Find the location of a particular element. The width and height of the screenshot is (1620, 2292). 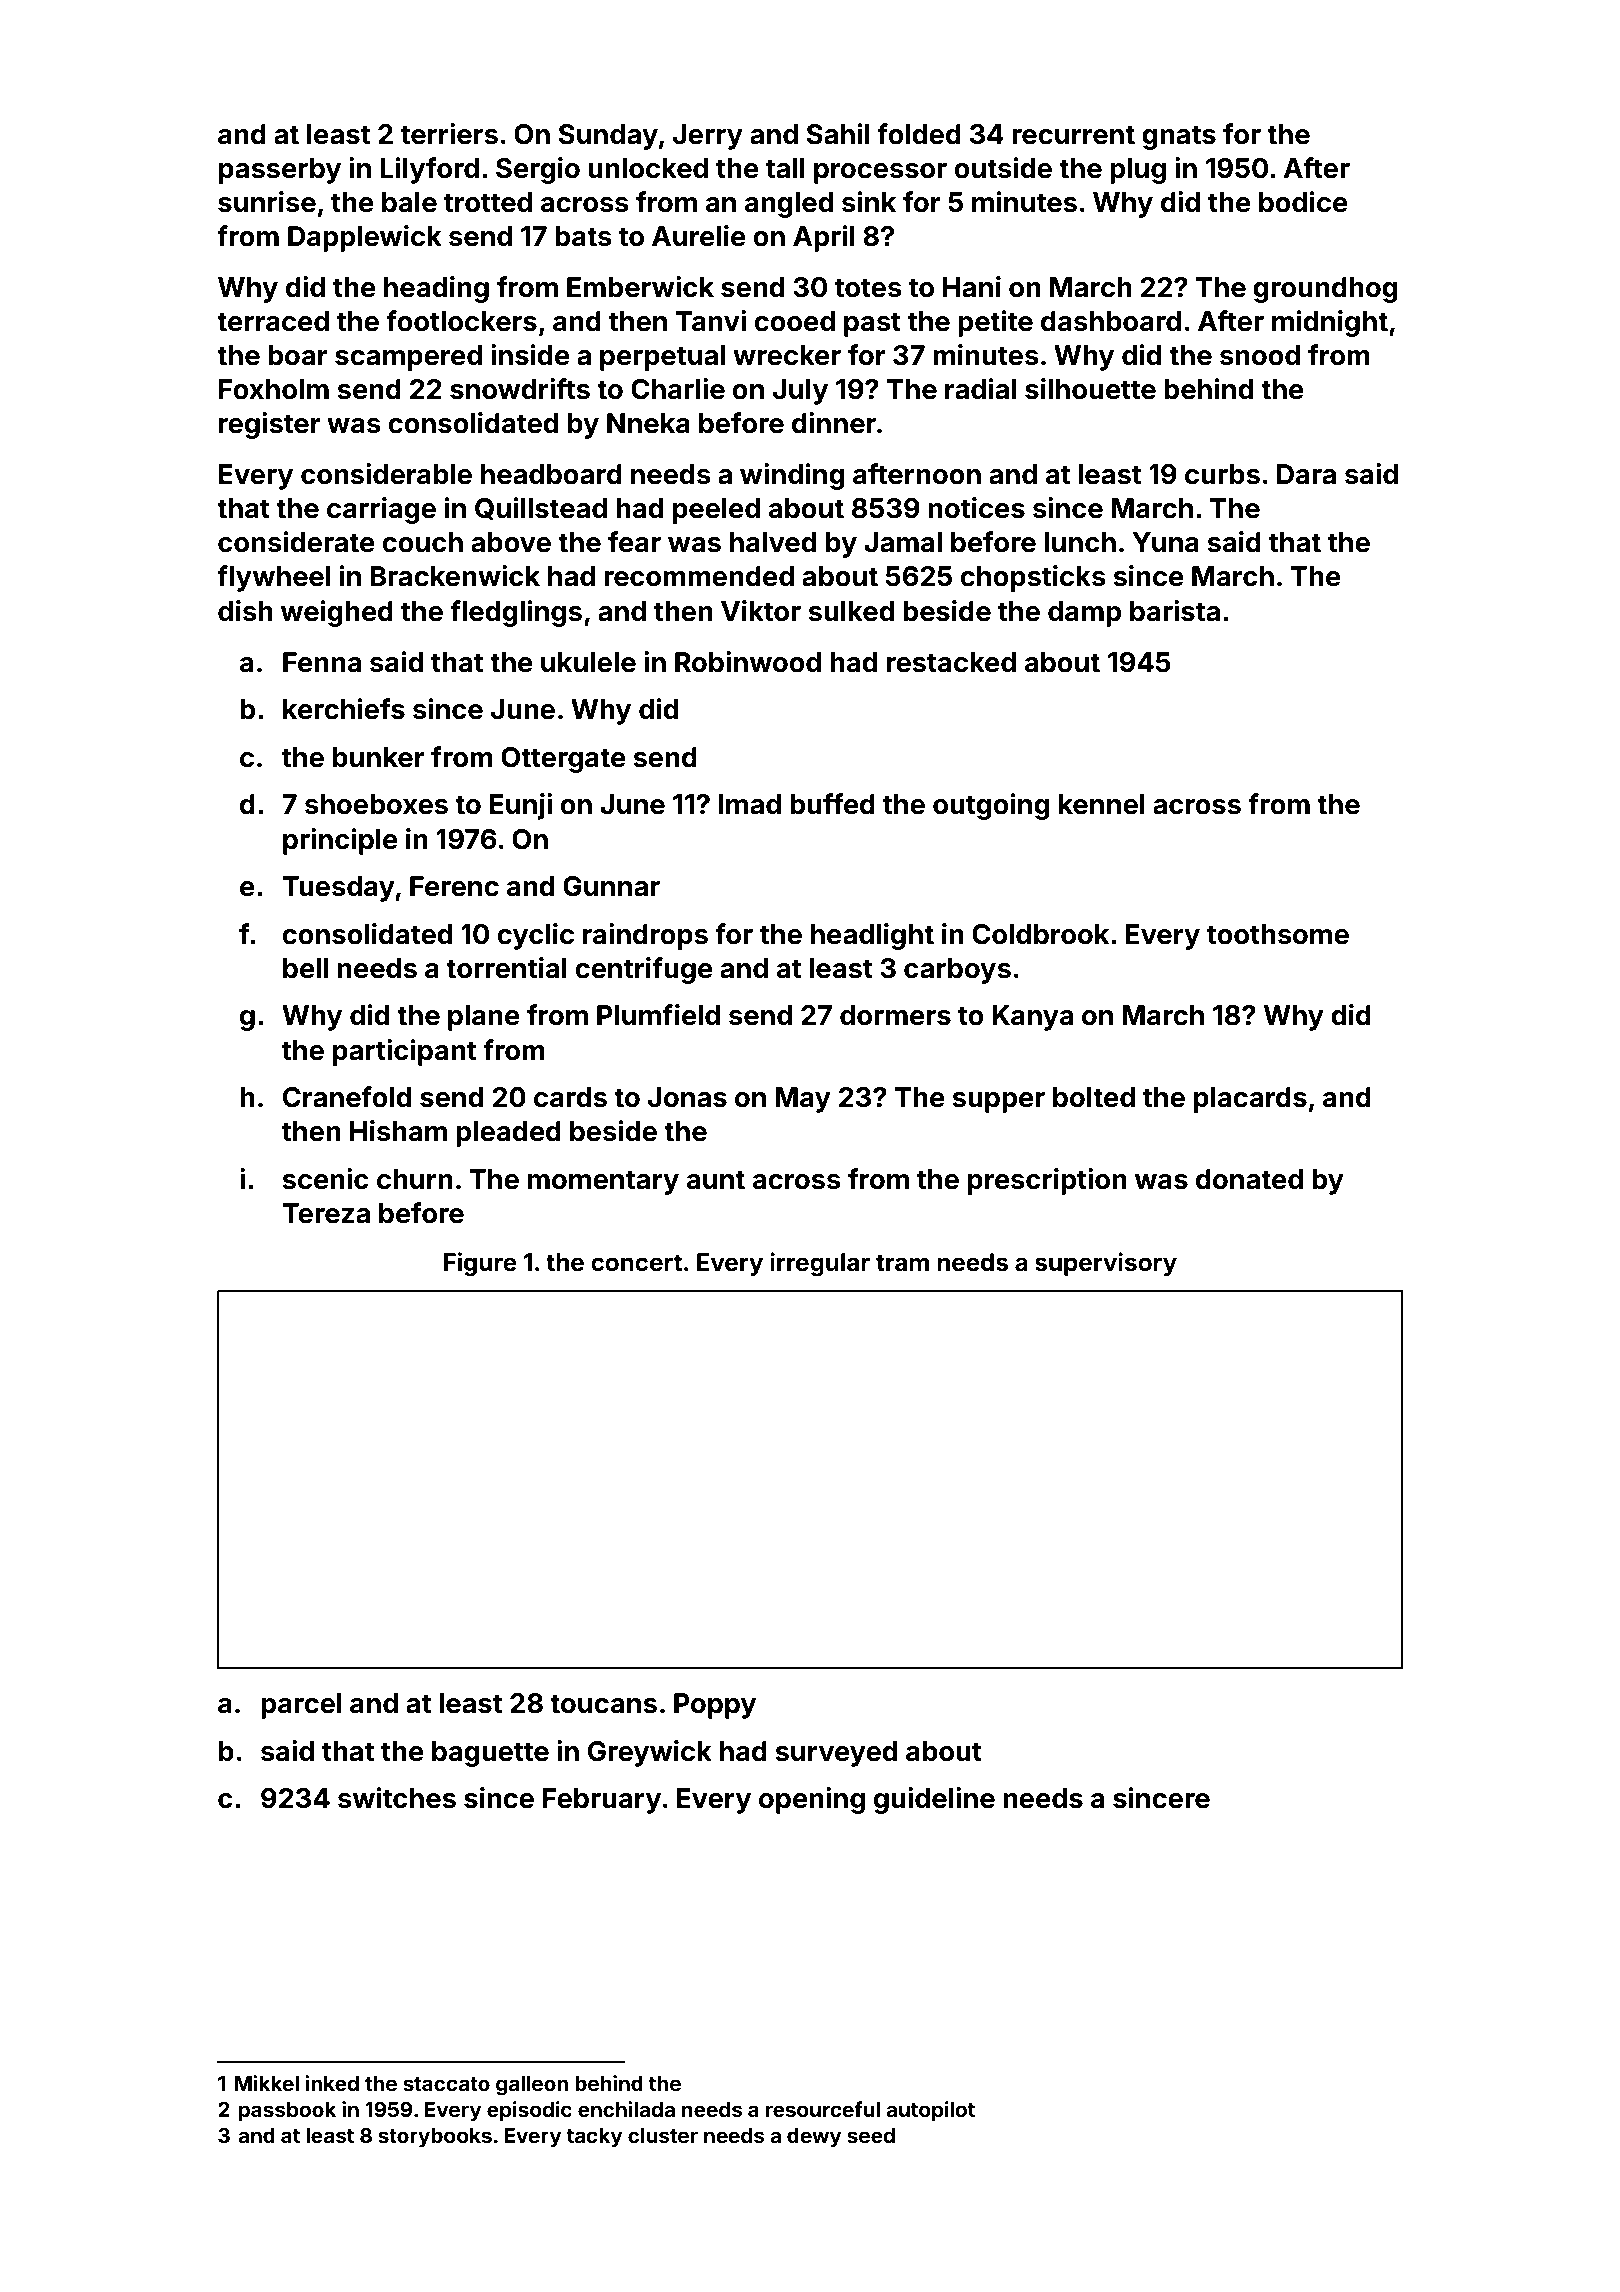

terriers is located at coordinates (449, 134).
